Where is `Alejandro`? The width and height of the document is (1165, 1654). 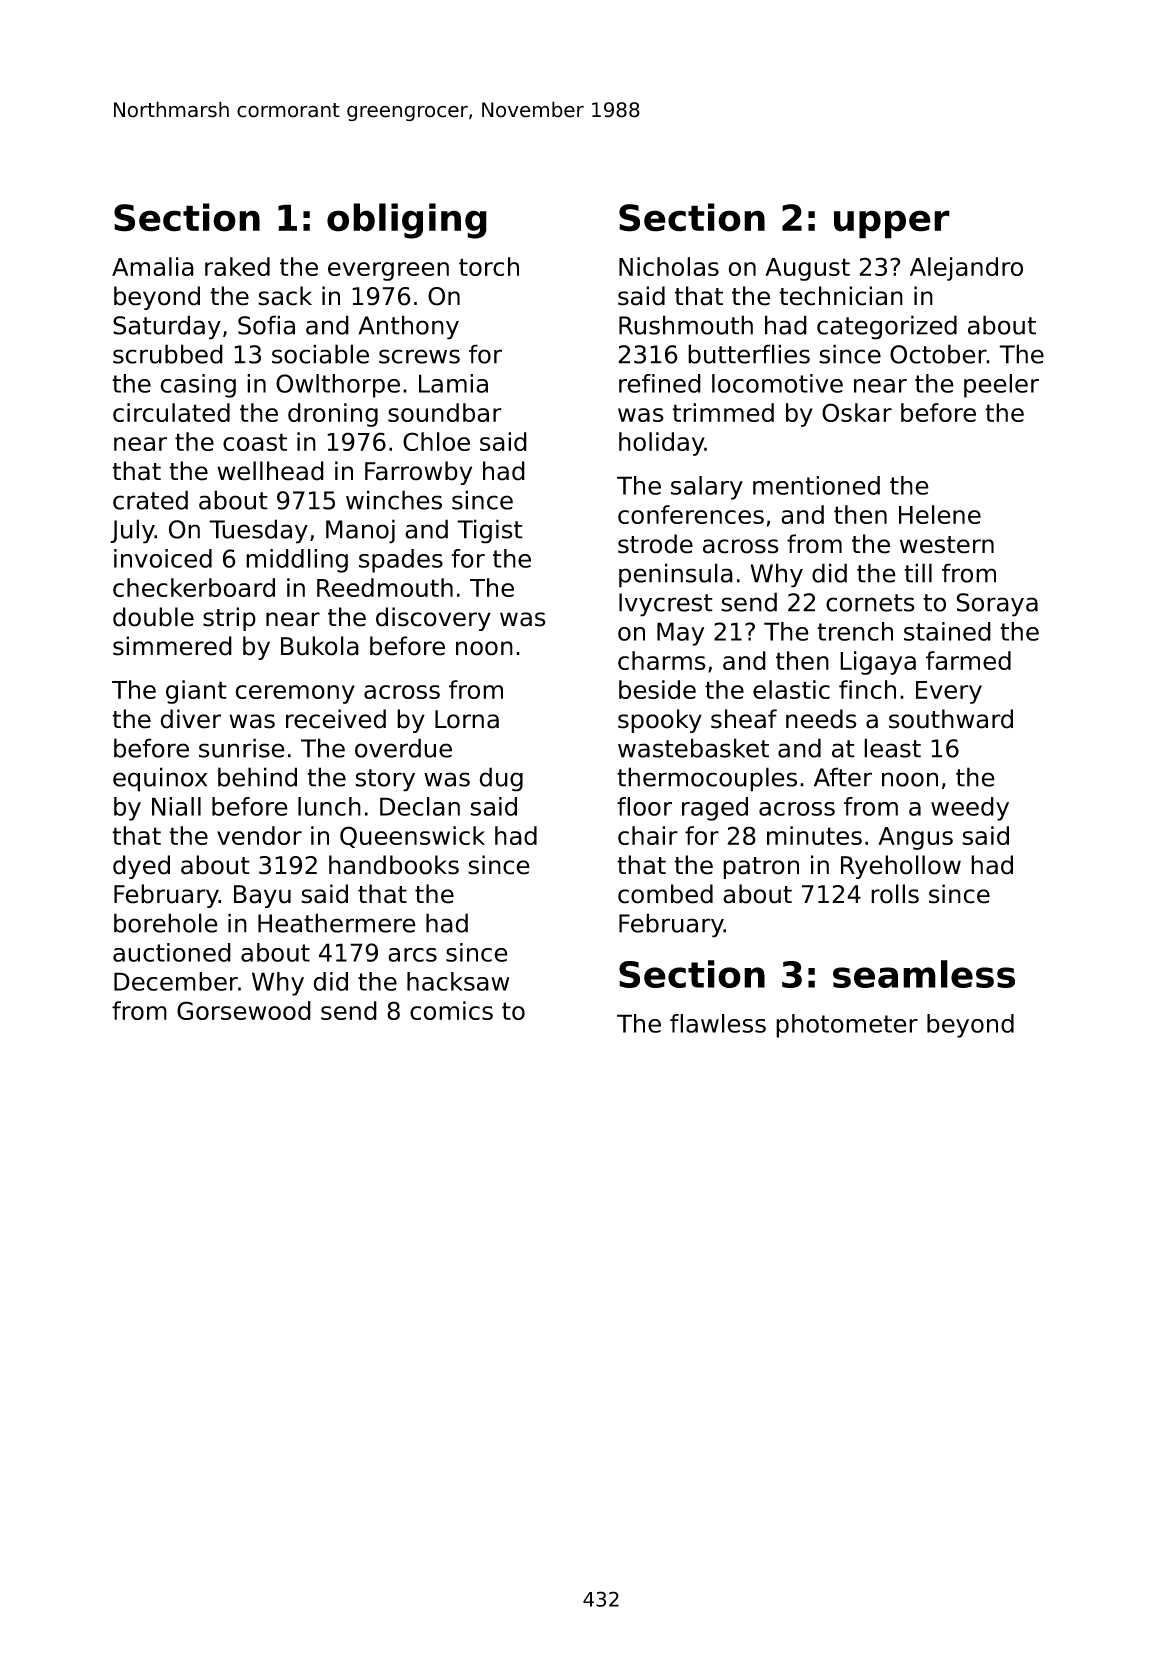 Alejandro is located at coordinates (966, 269).
